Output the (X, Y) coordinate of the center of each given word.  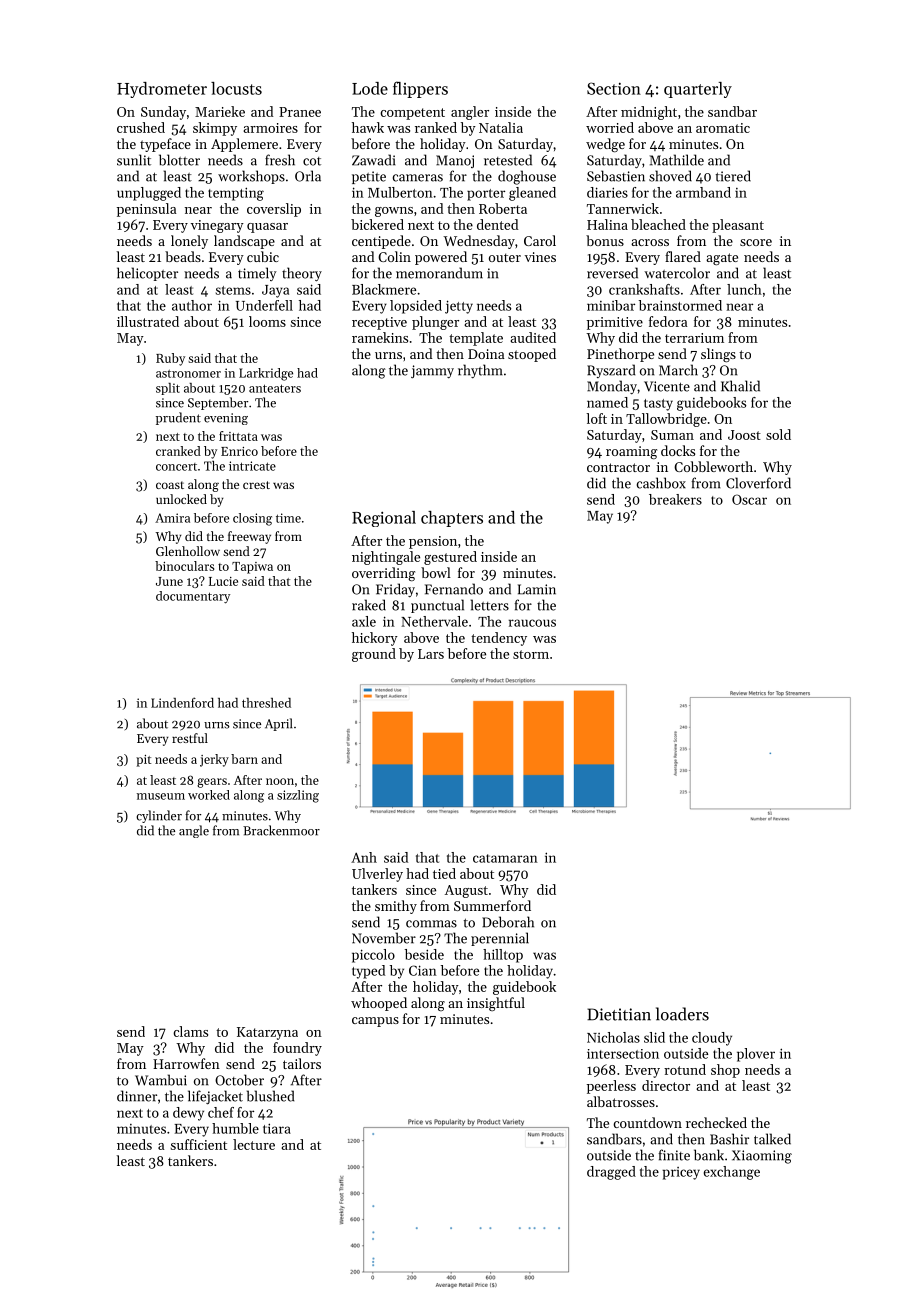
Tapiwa (252, 568)
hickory (375, 639)
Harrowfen (186, 1063)
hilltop (503, 956)
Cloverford (758, 483)
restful (190, 738)
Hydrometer (162, 90)
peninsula (147, 210)
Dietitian (619, 1014)
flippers (420, 89)
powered (441, 258)
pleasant (738, 226)
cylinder (159, 816)
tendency (499, 639)
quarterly (698, 90)
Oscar (749, 499)
